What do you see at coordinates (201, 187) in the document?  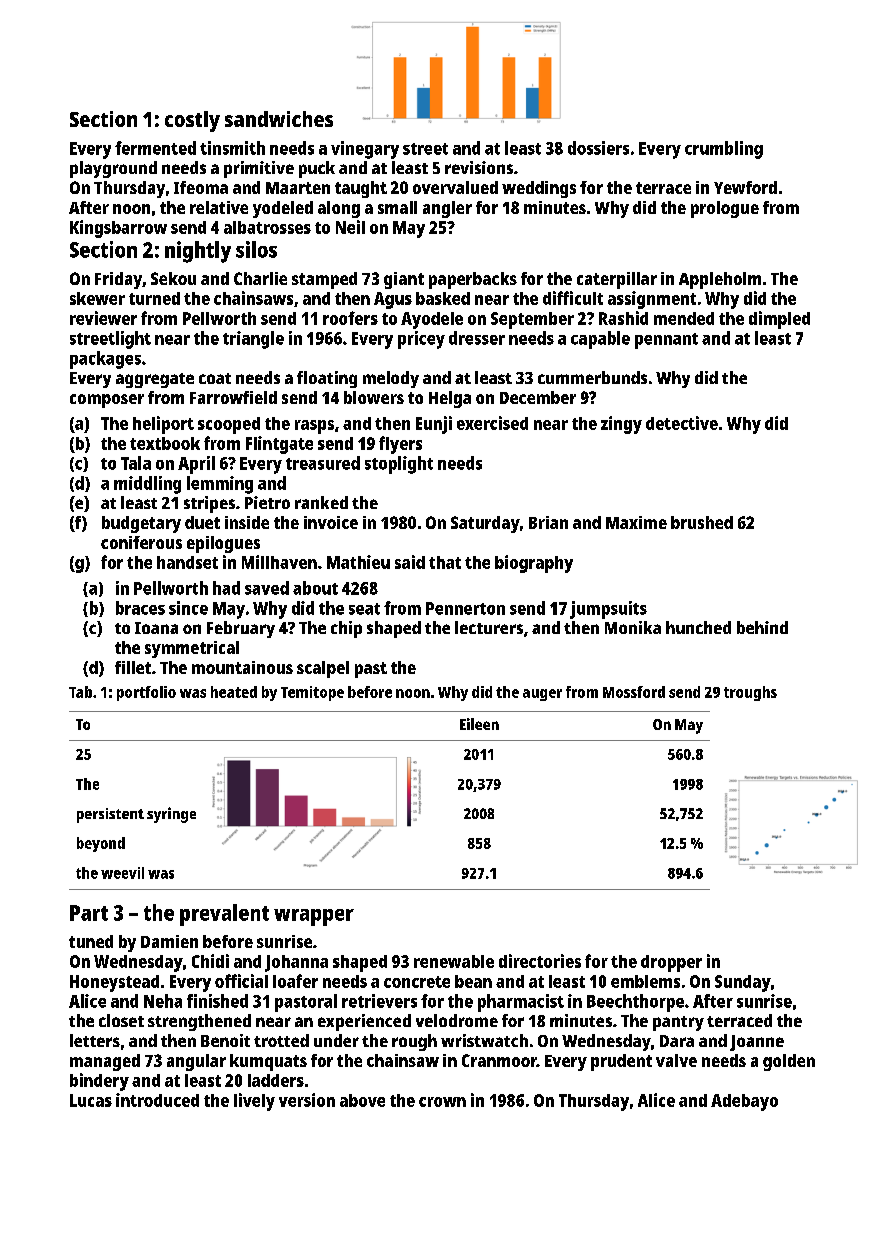 I see `Ifeoma` at bounding box center [201, 187].
